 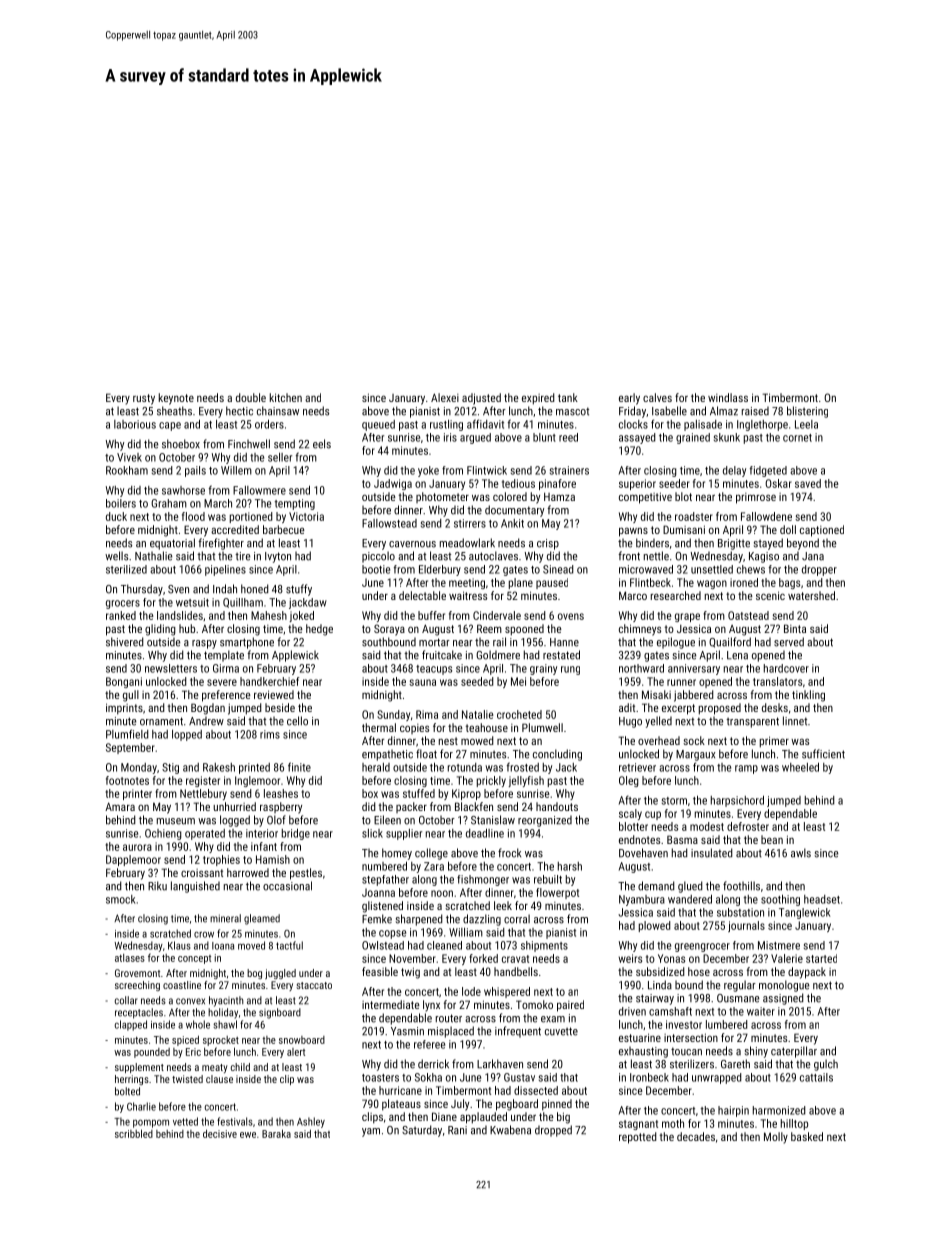 I want to click on concept, so click(x=194, y=959).
